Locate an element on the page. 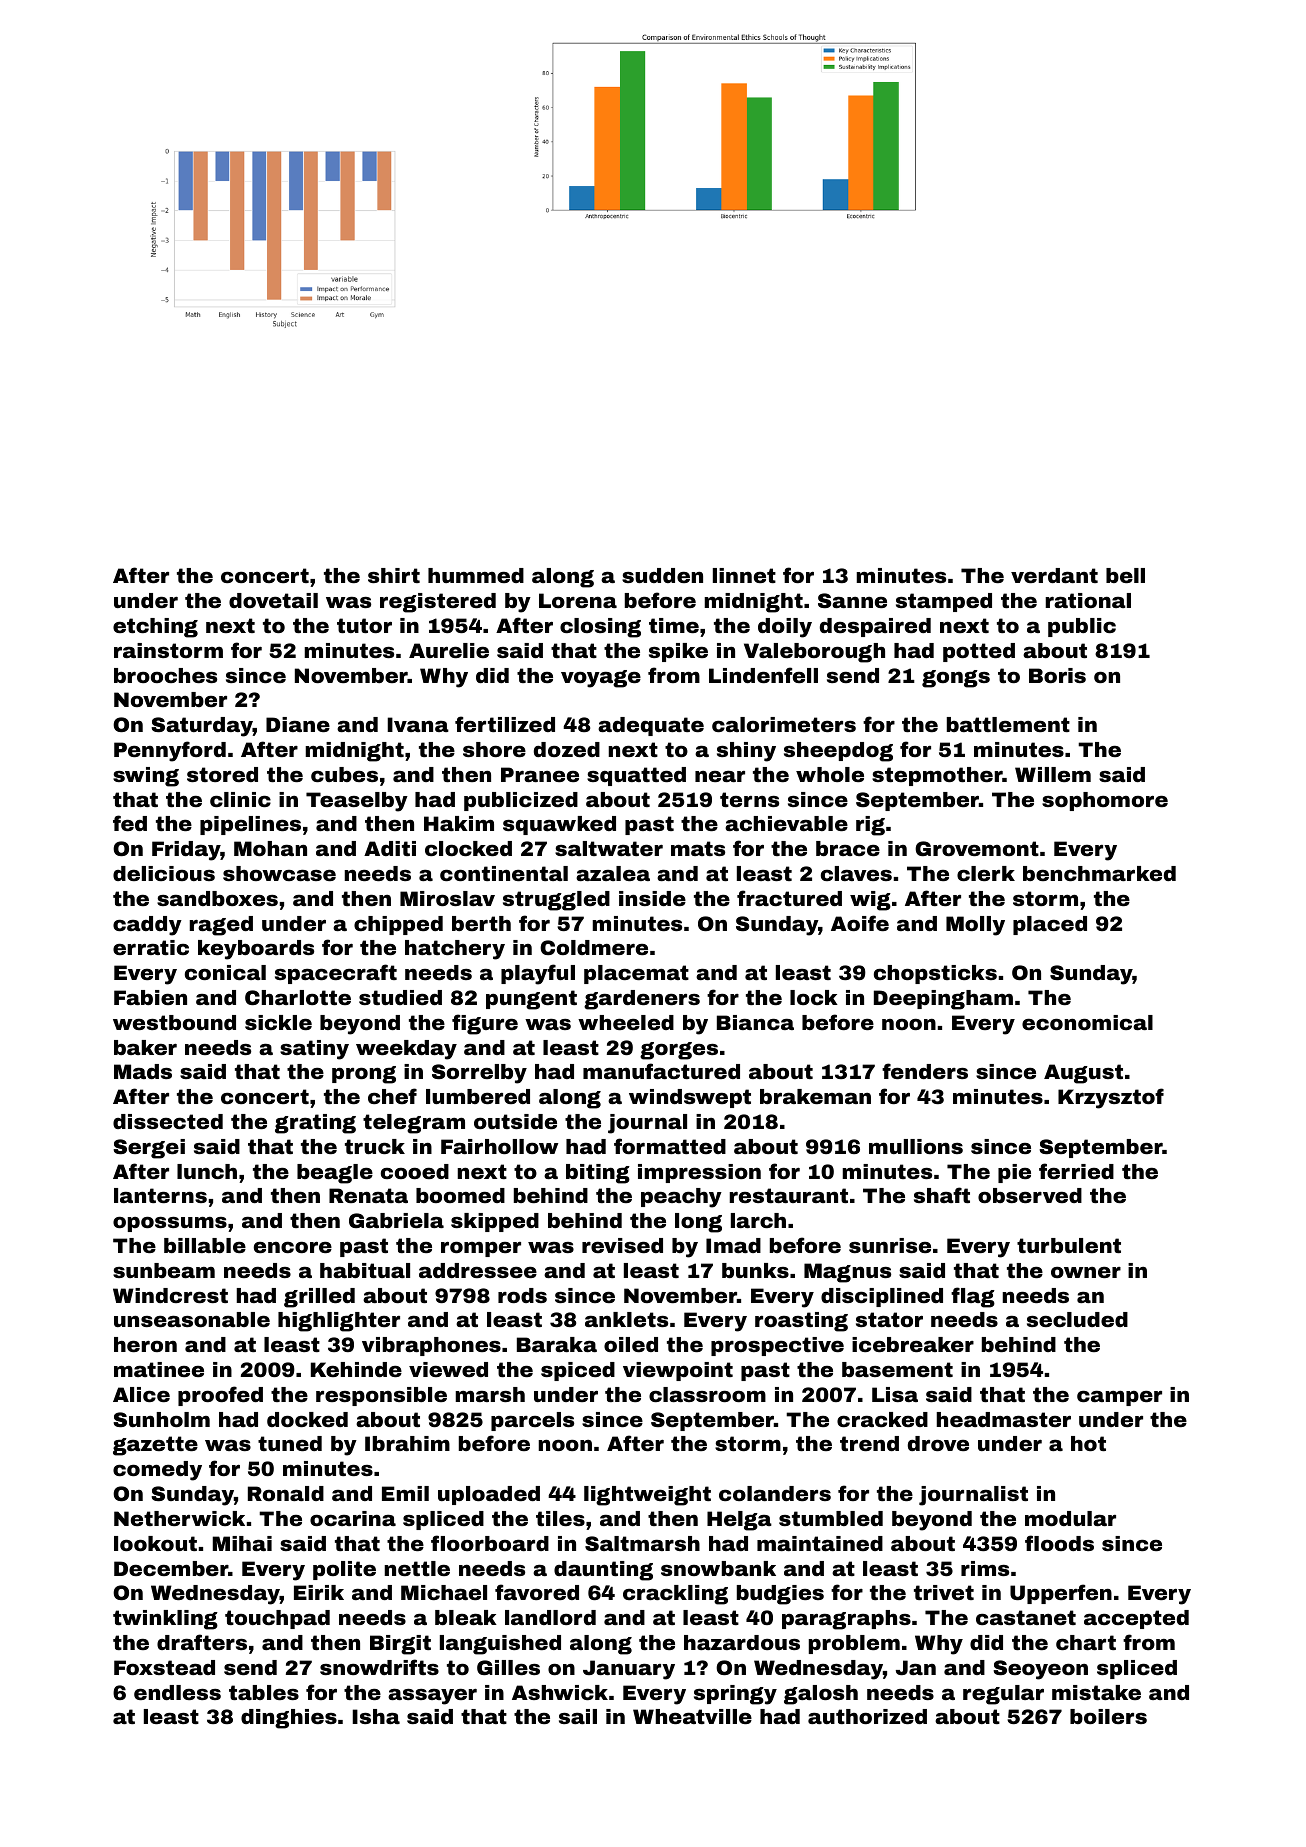  snowbank is located at coordinates (718, 1568).
